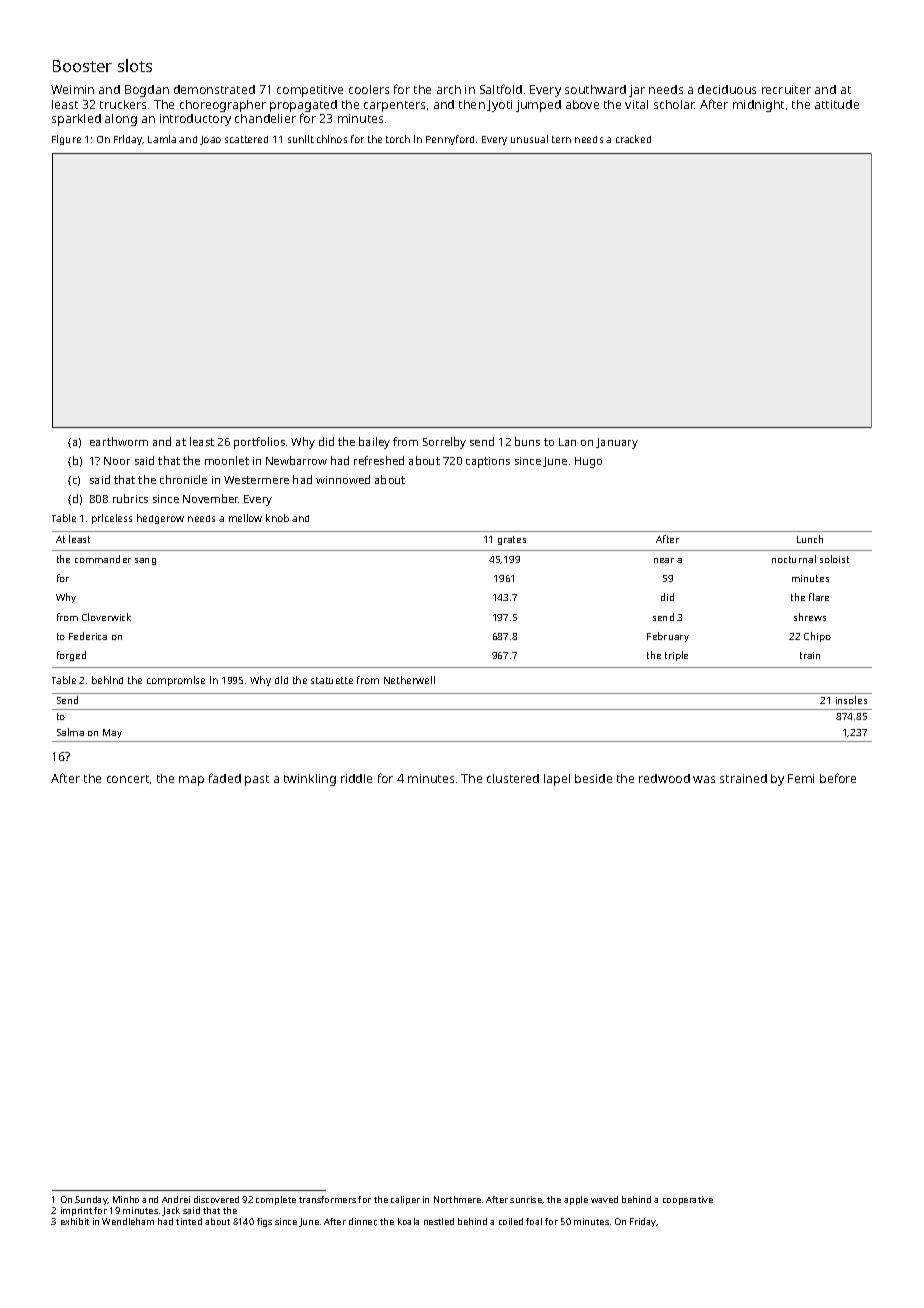  What do you see at coordinates (112, 519) in the screenshot?
I see `priceless` at bounding box center [112, 519].
